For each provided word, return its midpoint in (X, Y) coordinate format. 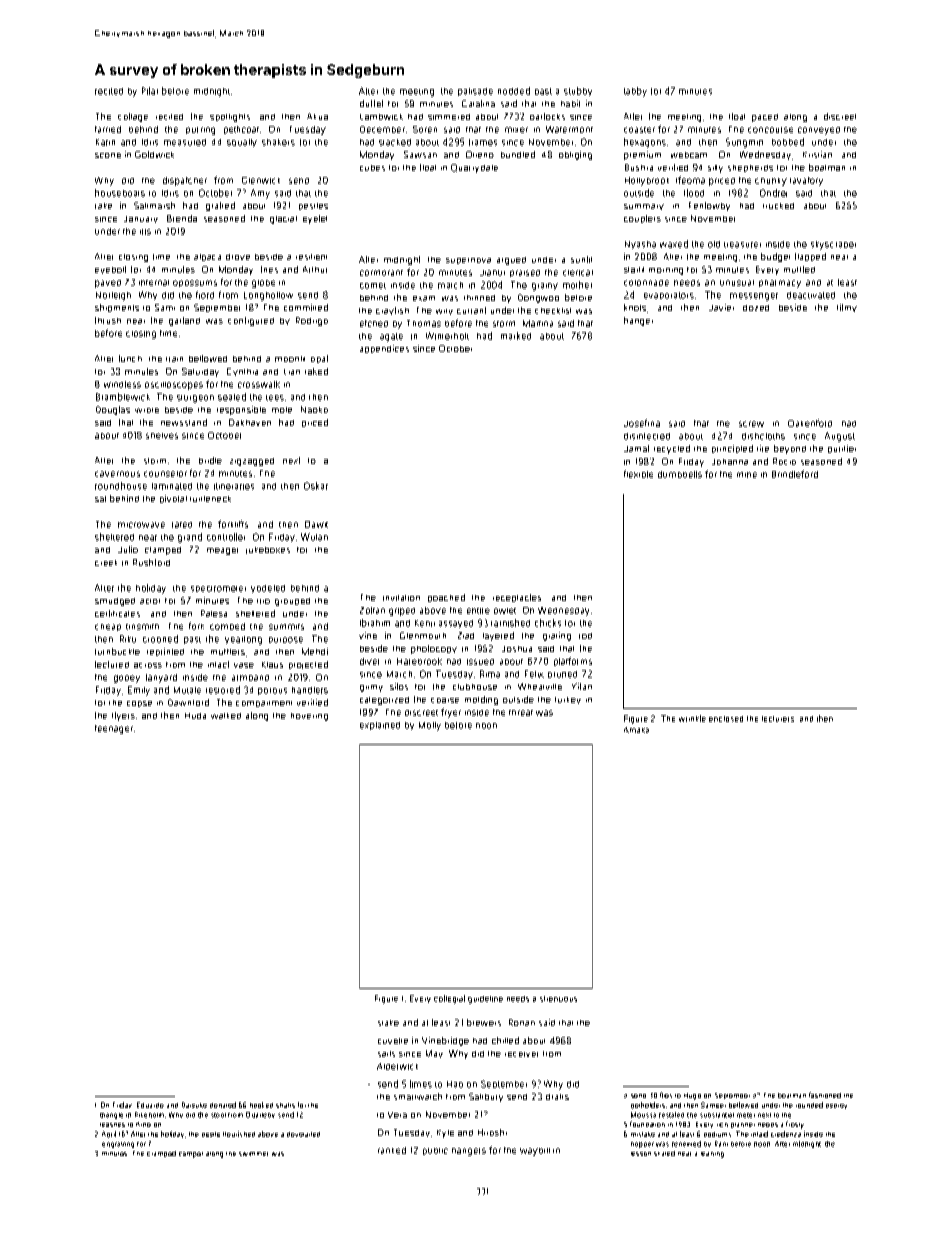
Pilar (150, 91)
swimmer (253, 1154)
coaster (639, 130)
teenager (114, 729)
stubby (578, 91)
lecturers (778, 719)
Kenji (425, 623)
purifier (842, 449)
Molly (430, 726)
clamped (163, 551)
